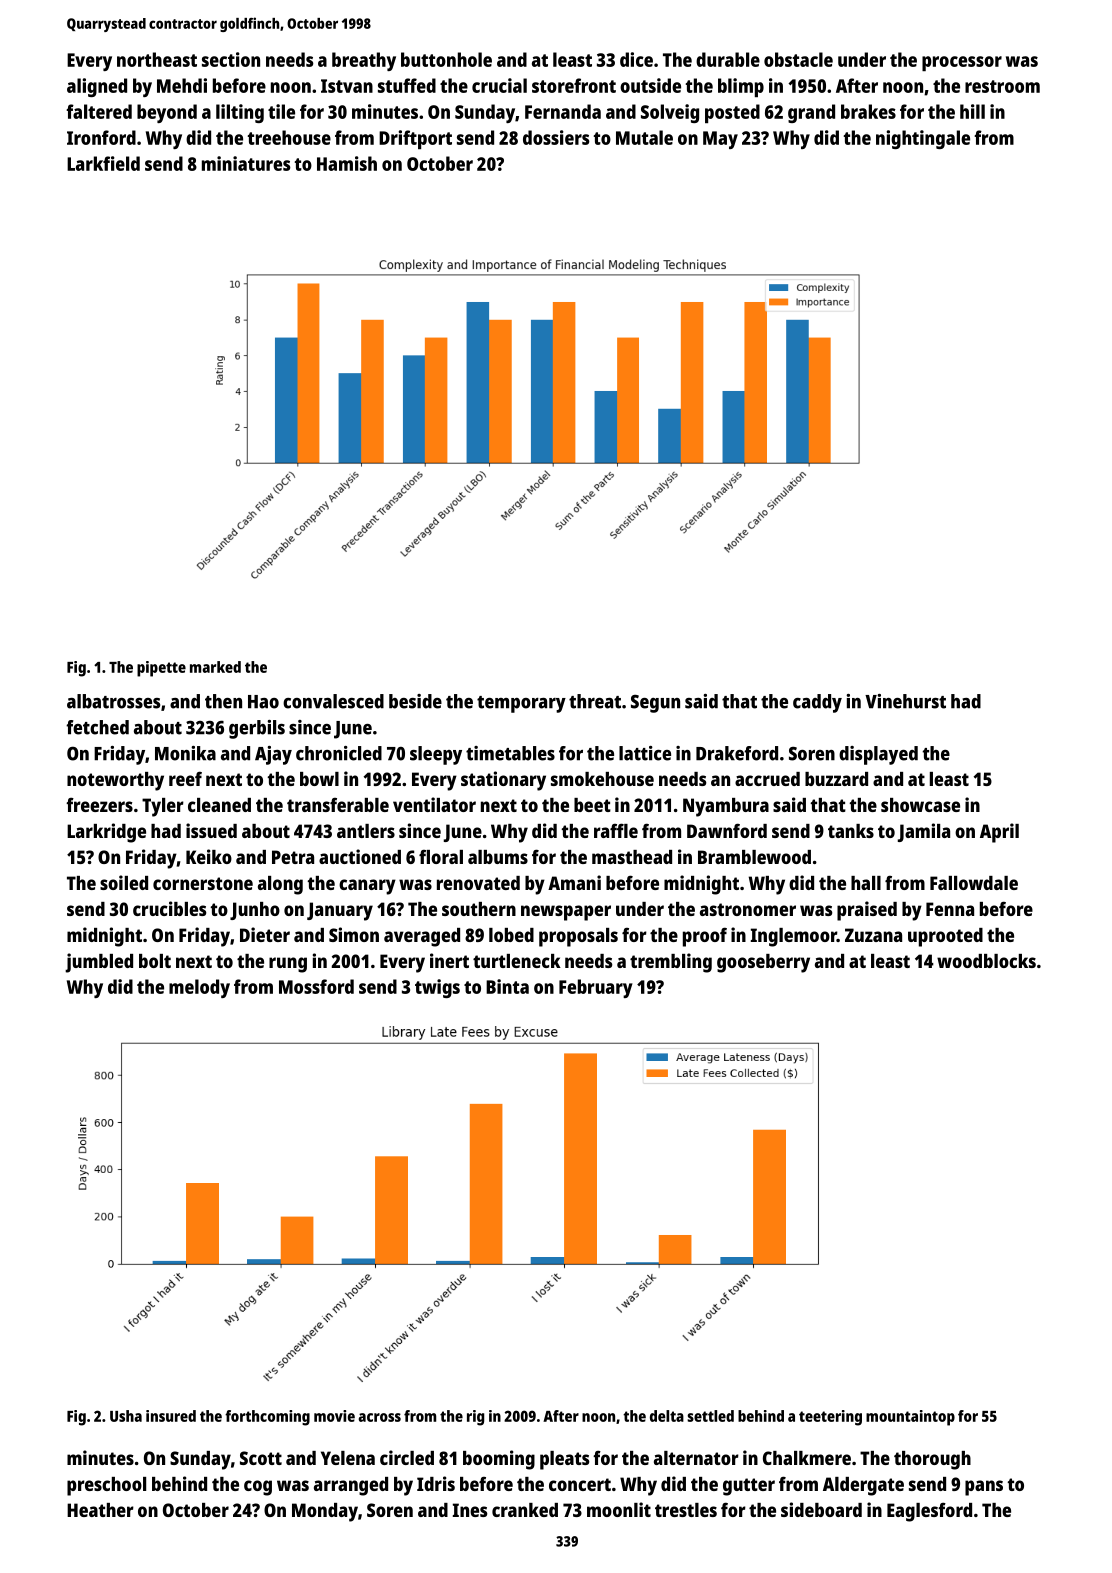  What do you see at coordinates (511, 935) in the screenshot?
I see `lobed` at bounding box center [511, 935].
